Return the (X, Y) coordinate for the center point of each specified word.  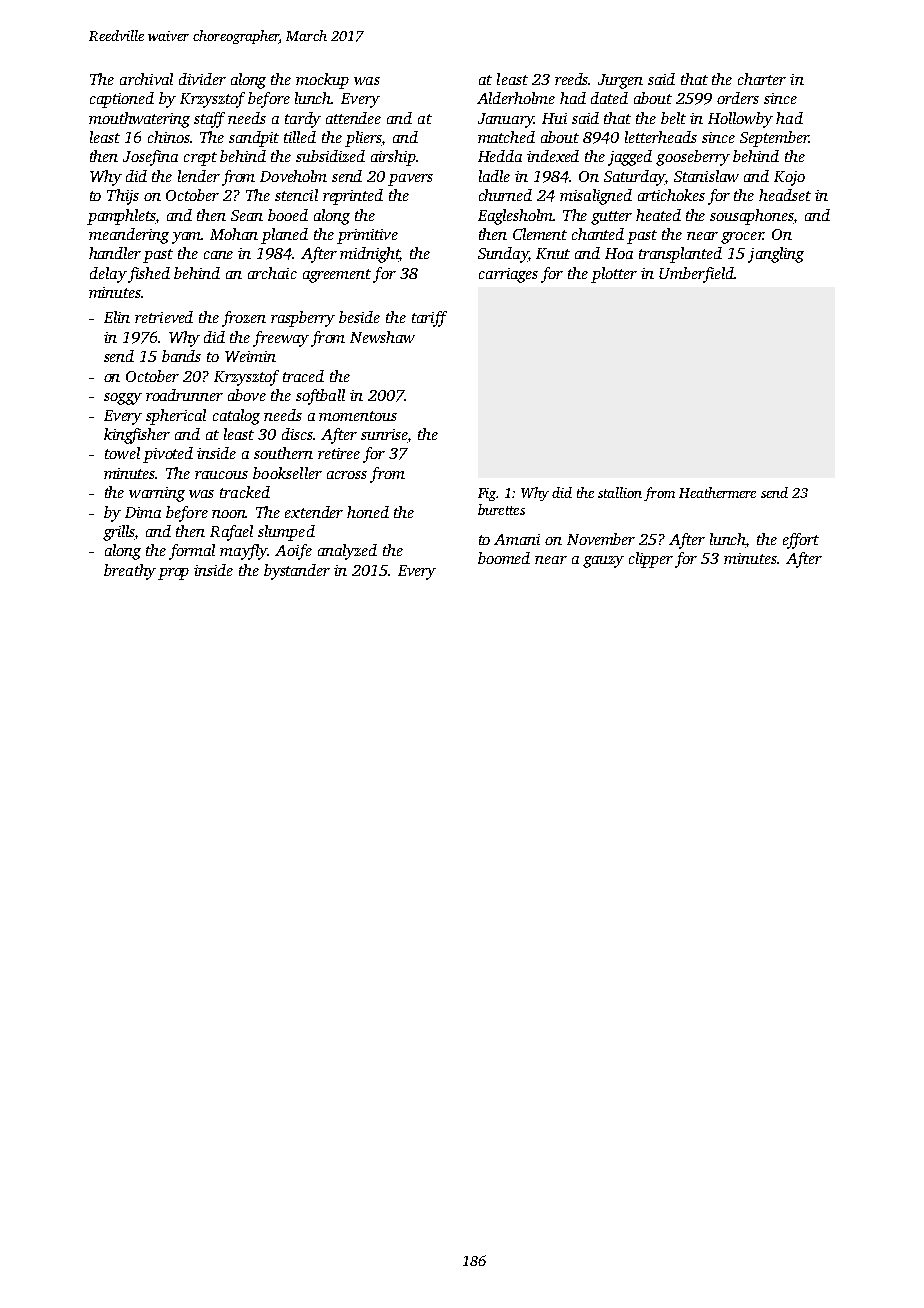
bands (181, 356)
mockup (322, 81)
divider (202, 79)
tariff (429, 319)
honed (368, 512)
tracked (245, 492)
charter (762, 79)
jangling (776, 255)
